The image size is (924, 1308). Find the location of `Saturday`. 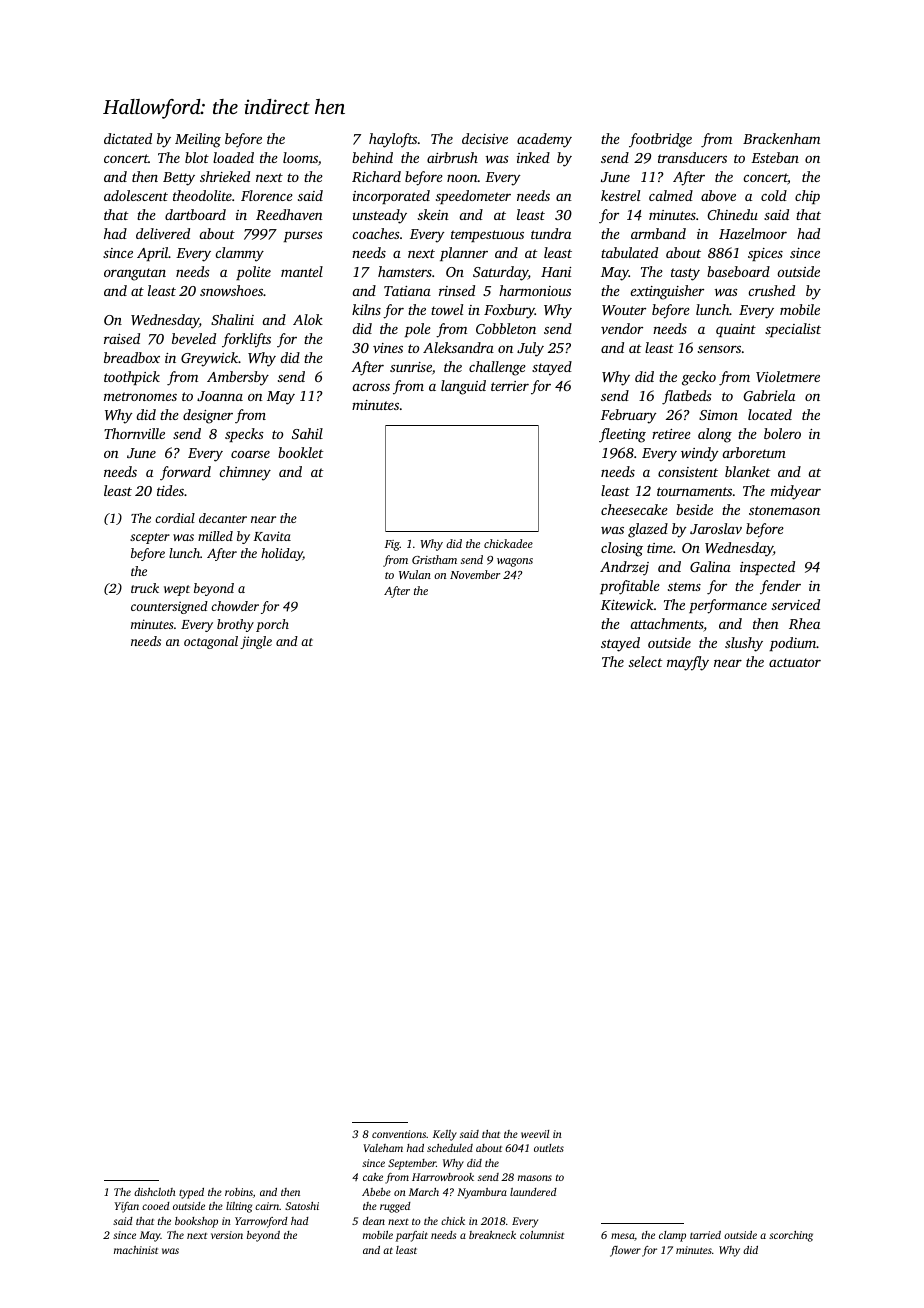

Saturday is located at coordinates (500, 273).
